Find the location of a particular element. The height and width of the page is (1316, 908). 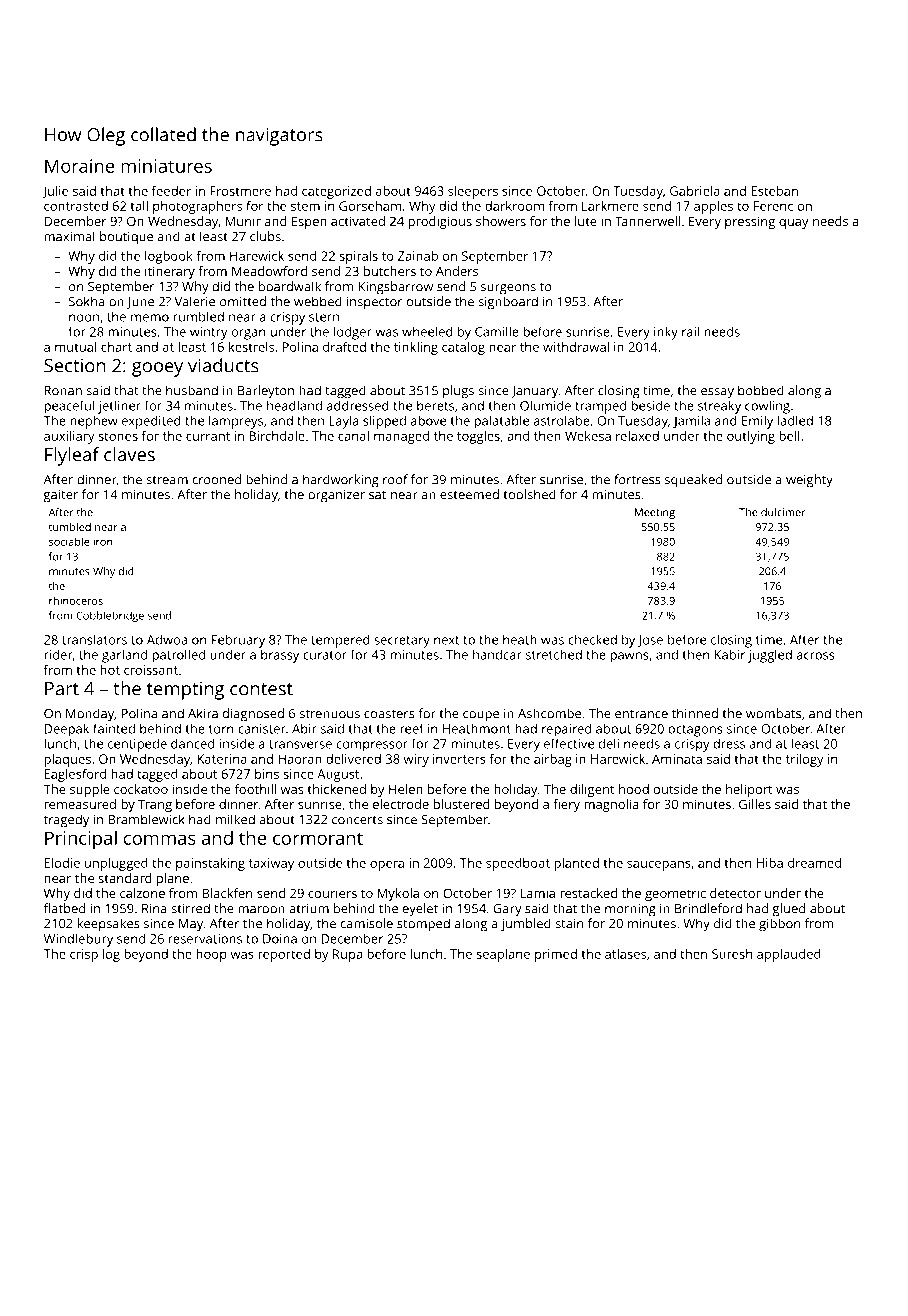

squeaked is located at coordinates (693, 481).
